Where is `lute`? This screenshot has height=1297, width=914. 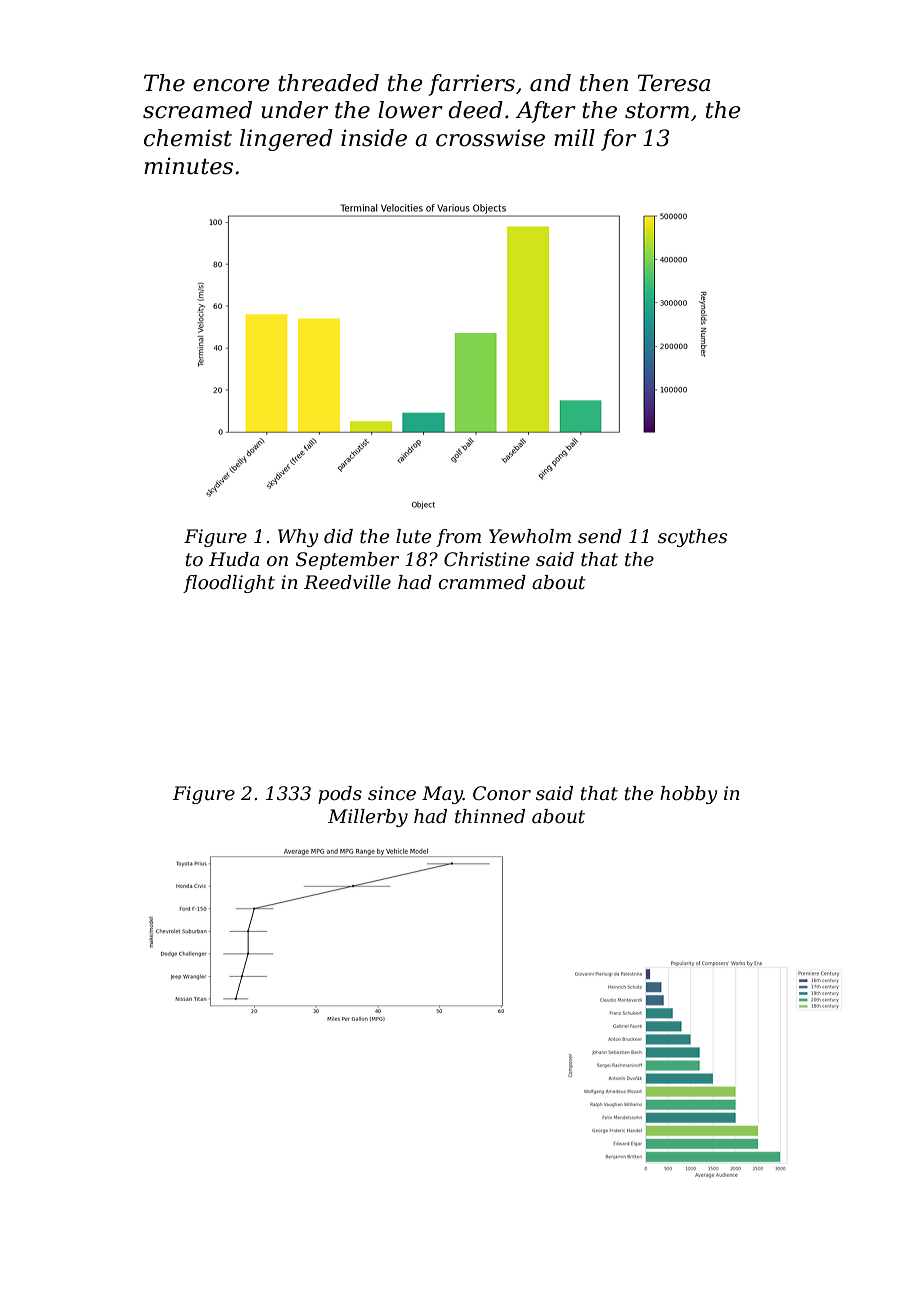 lute is located at coordinates (413, 536).
